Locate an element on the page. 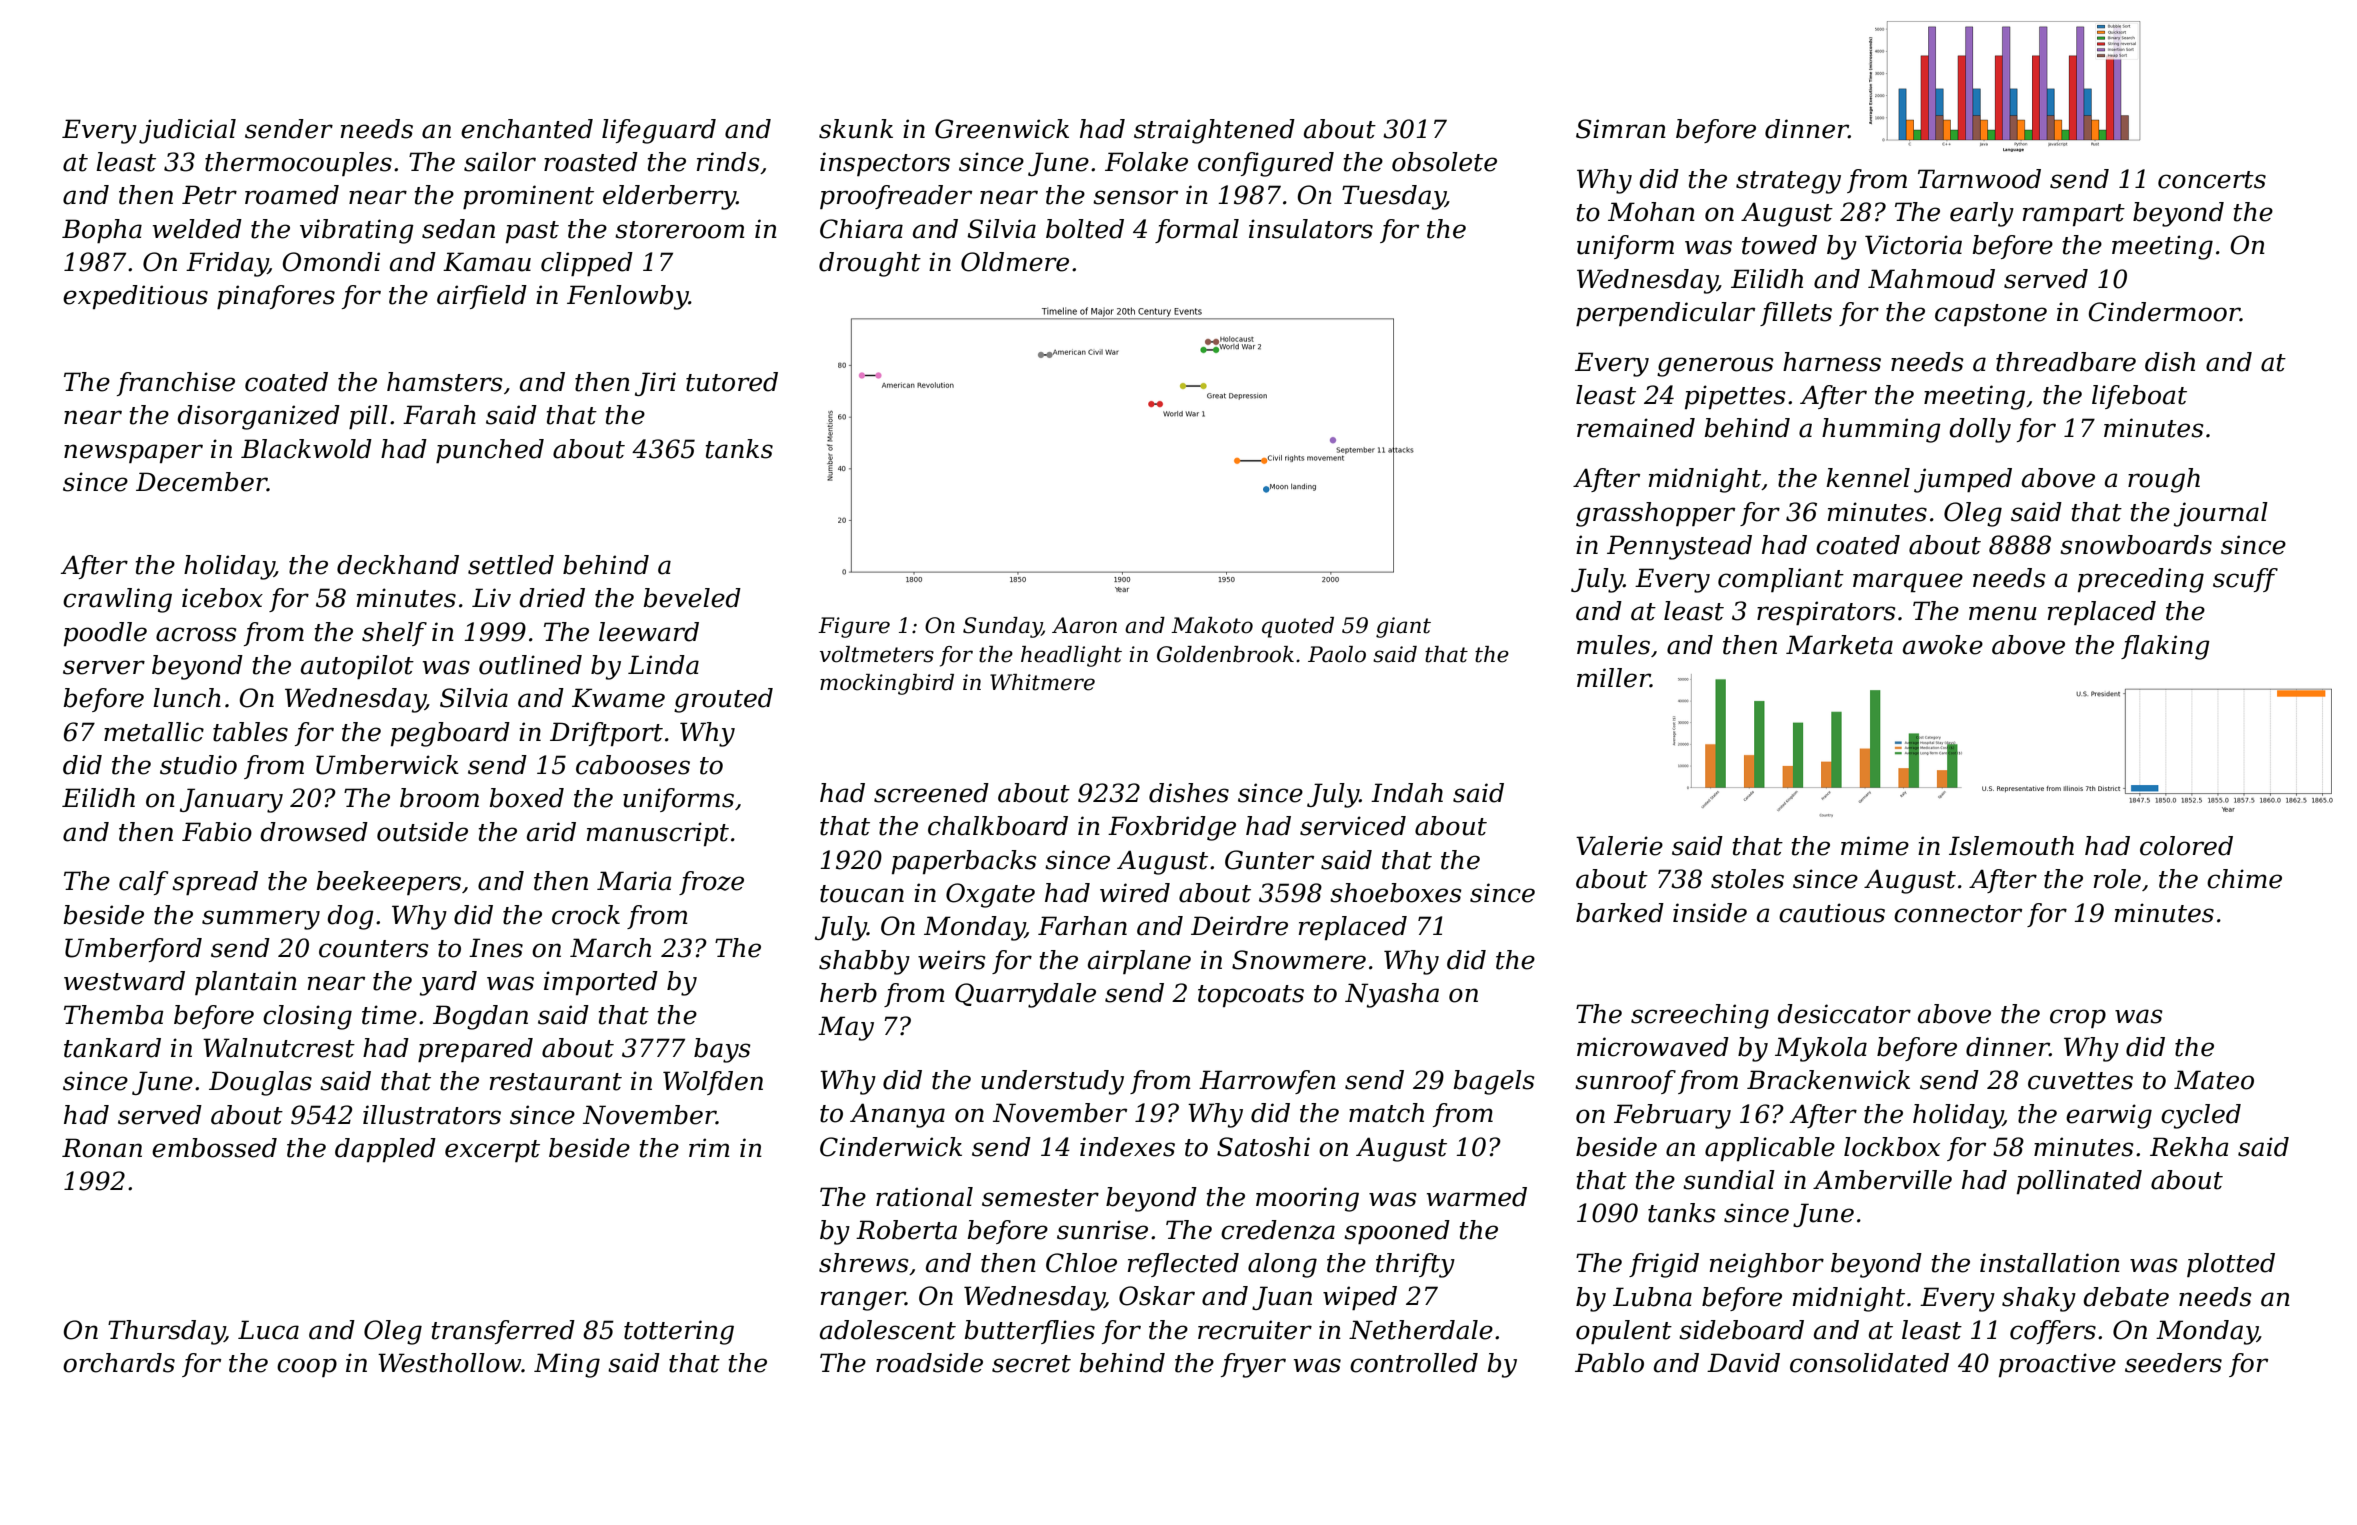  roamed is located at coordinates (292, 195).
